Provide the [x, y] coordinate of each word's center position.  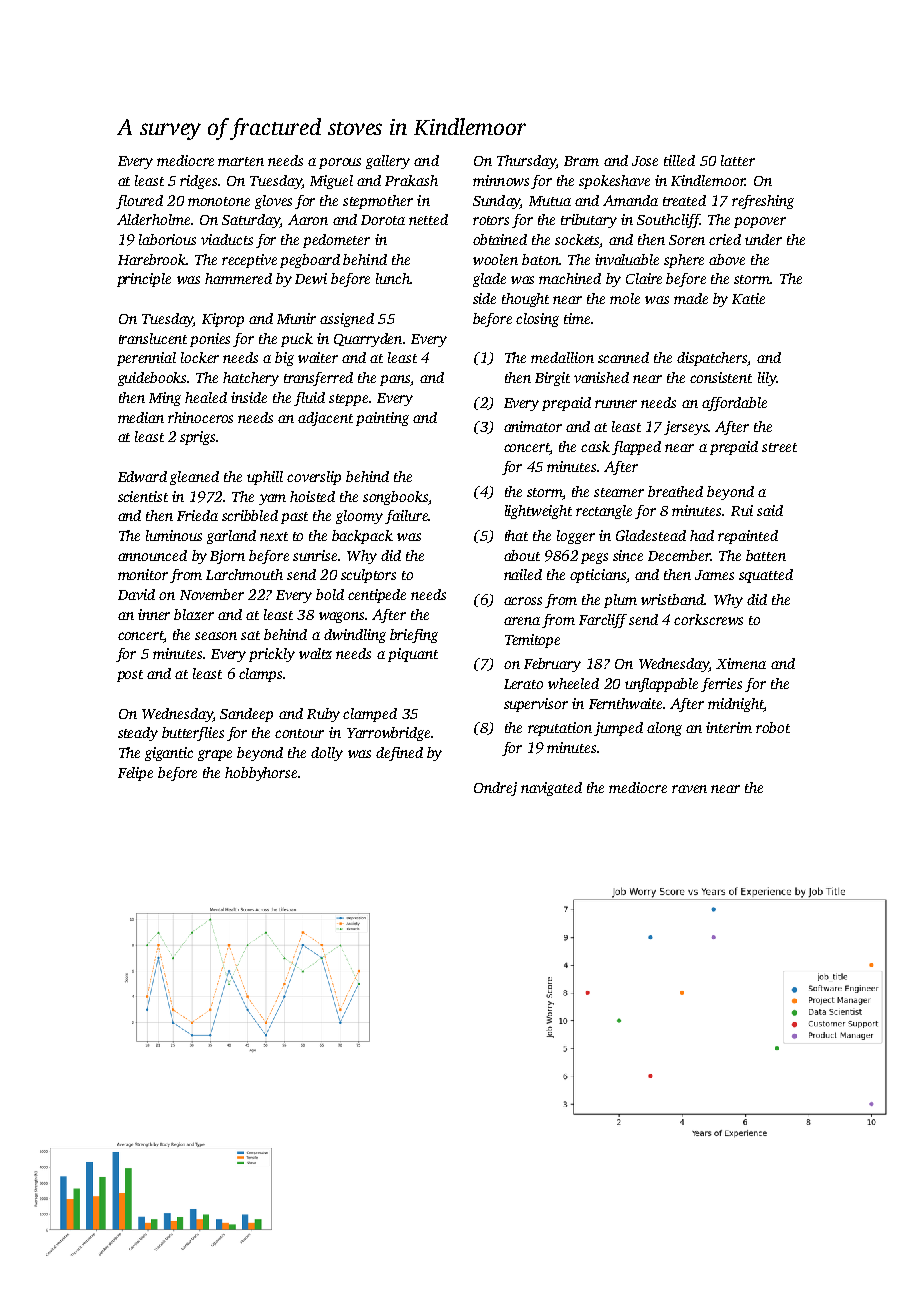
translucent [153, 338]
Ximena [741, 663]
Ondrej [495, 789]
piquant [413, 655]
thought [525, 300]
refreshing [763, 202]
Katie [748, 298]
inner [154, 614]
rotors [491, 220]
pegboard [310, 261]
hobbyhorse [261, 774]
